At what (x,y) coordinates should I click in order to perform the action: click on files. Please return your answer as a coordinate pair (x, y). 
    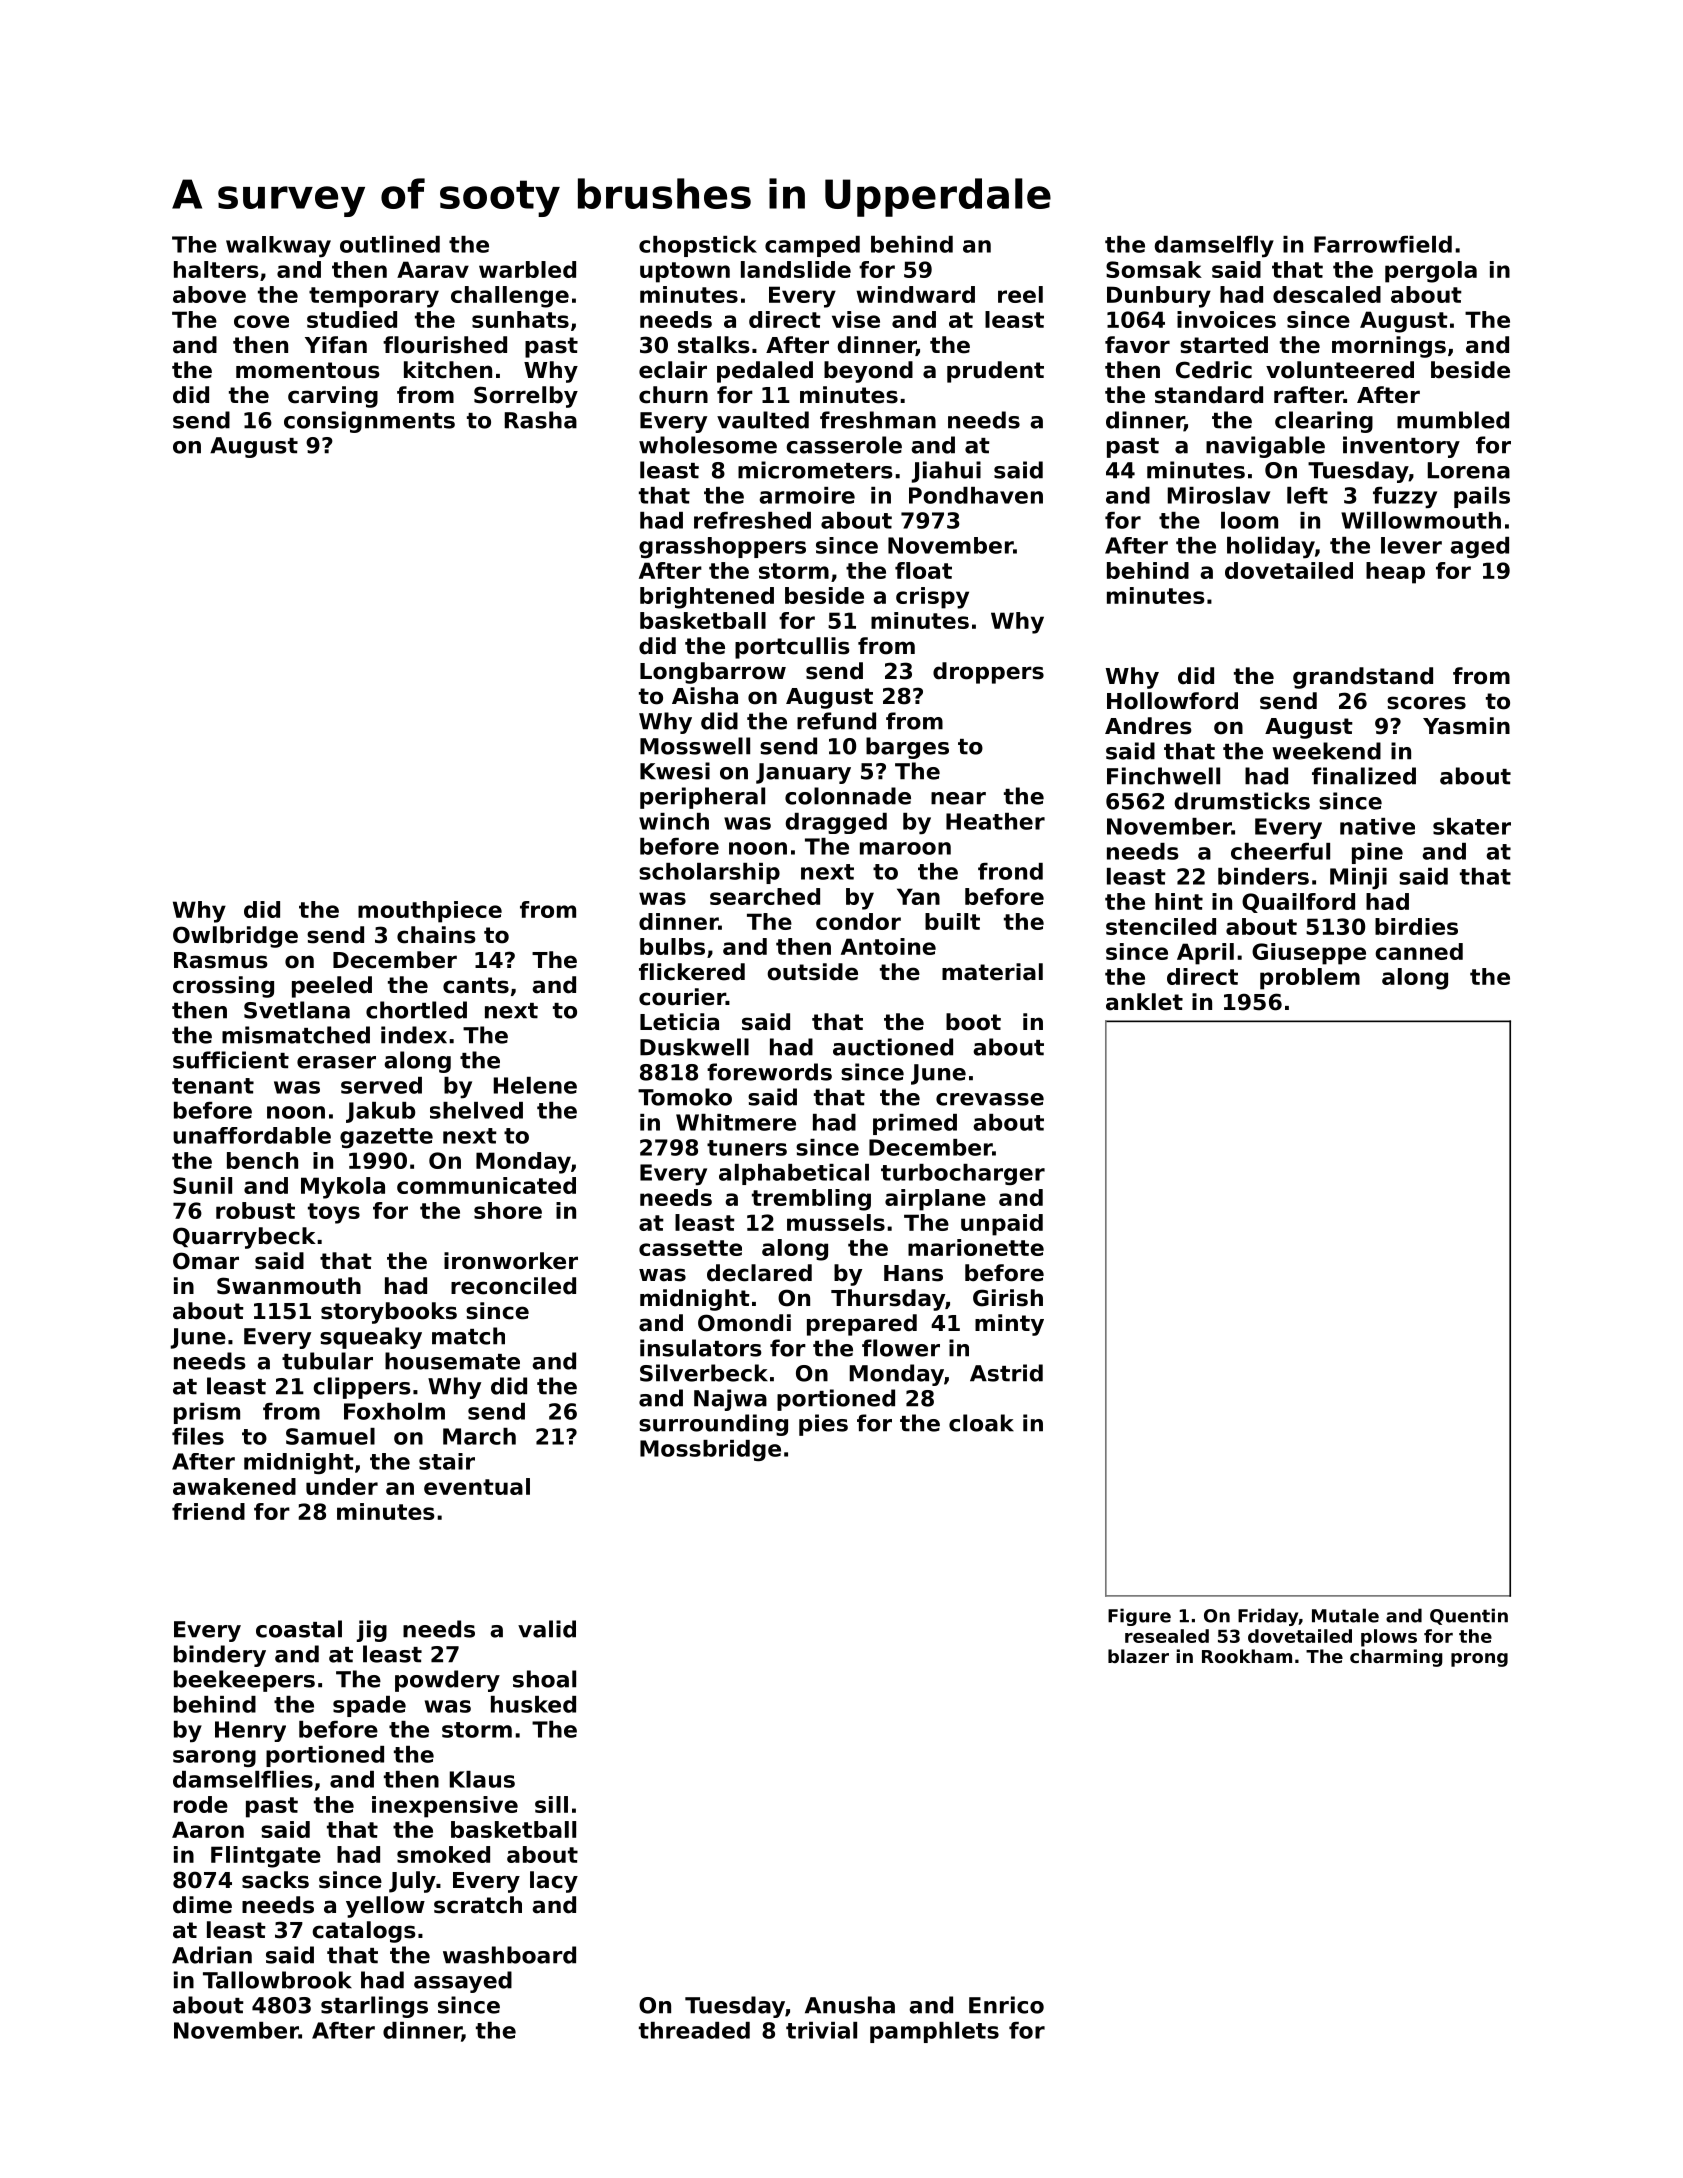
    Looking at the image, I should click on (198, 1436).
